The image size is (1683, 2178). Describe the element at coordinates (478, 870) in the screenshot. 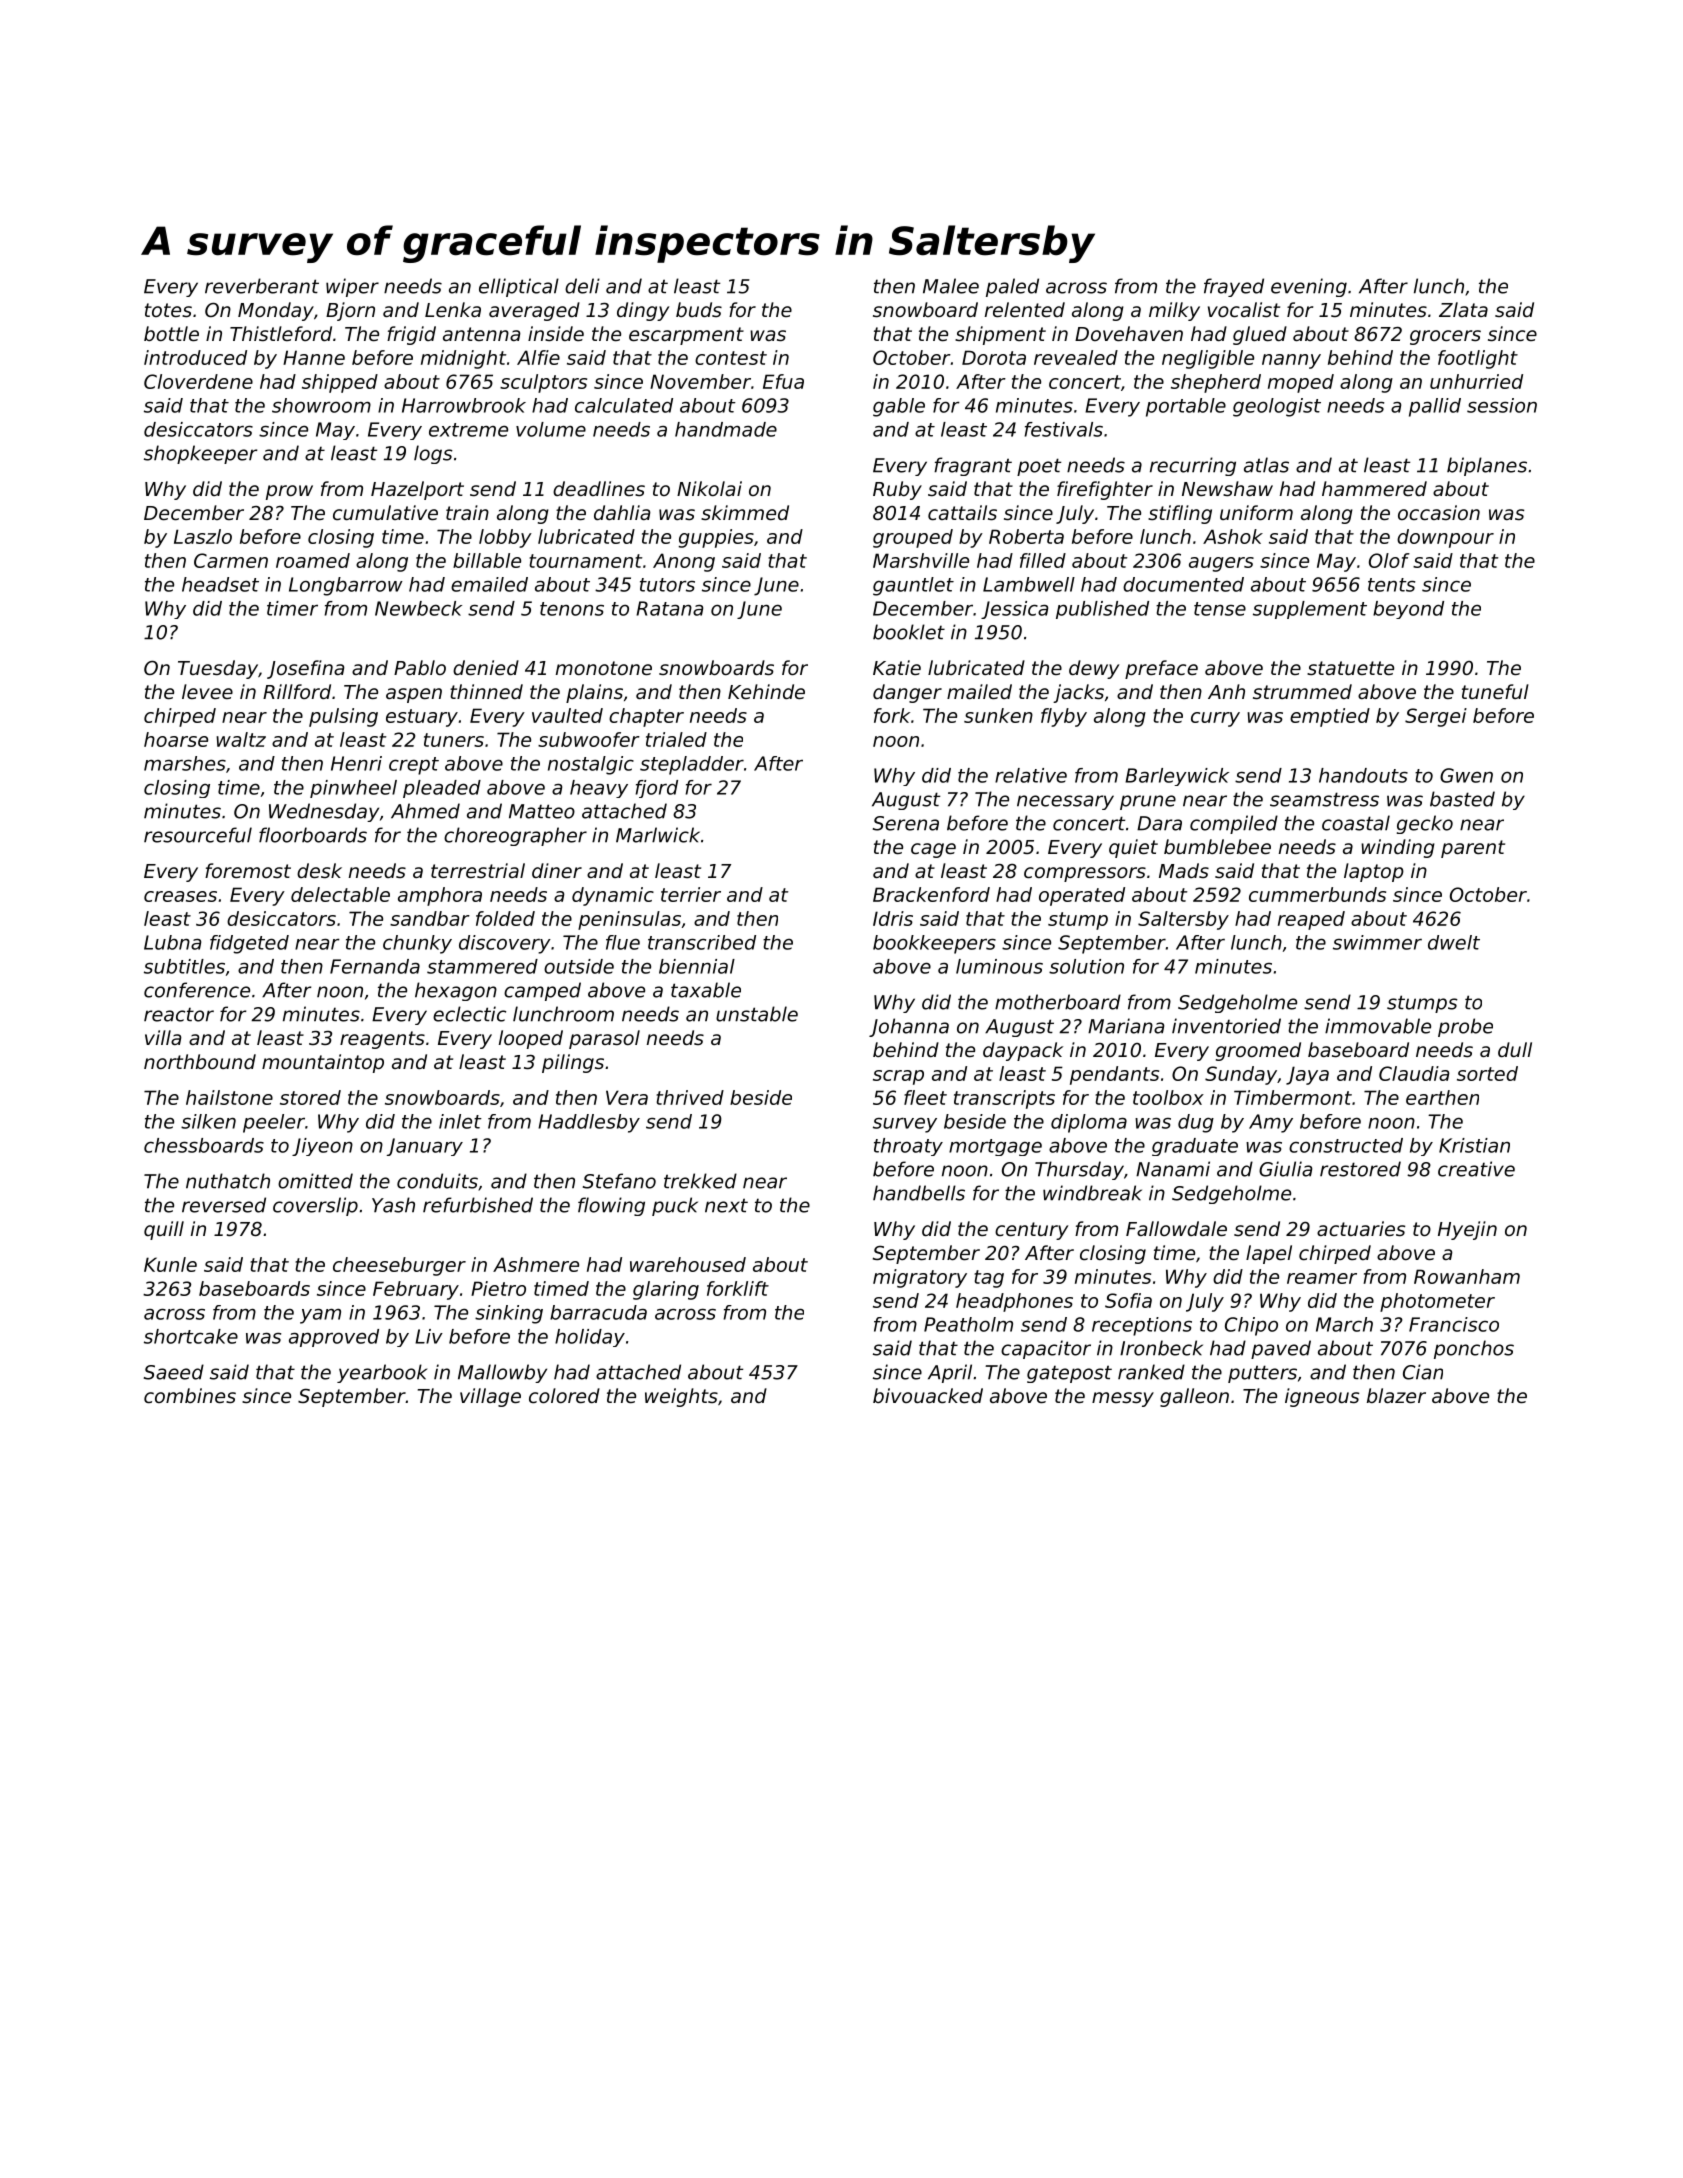

I see `terrestrial` at that location.
